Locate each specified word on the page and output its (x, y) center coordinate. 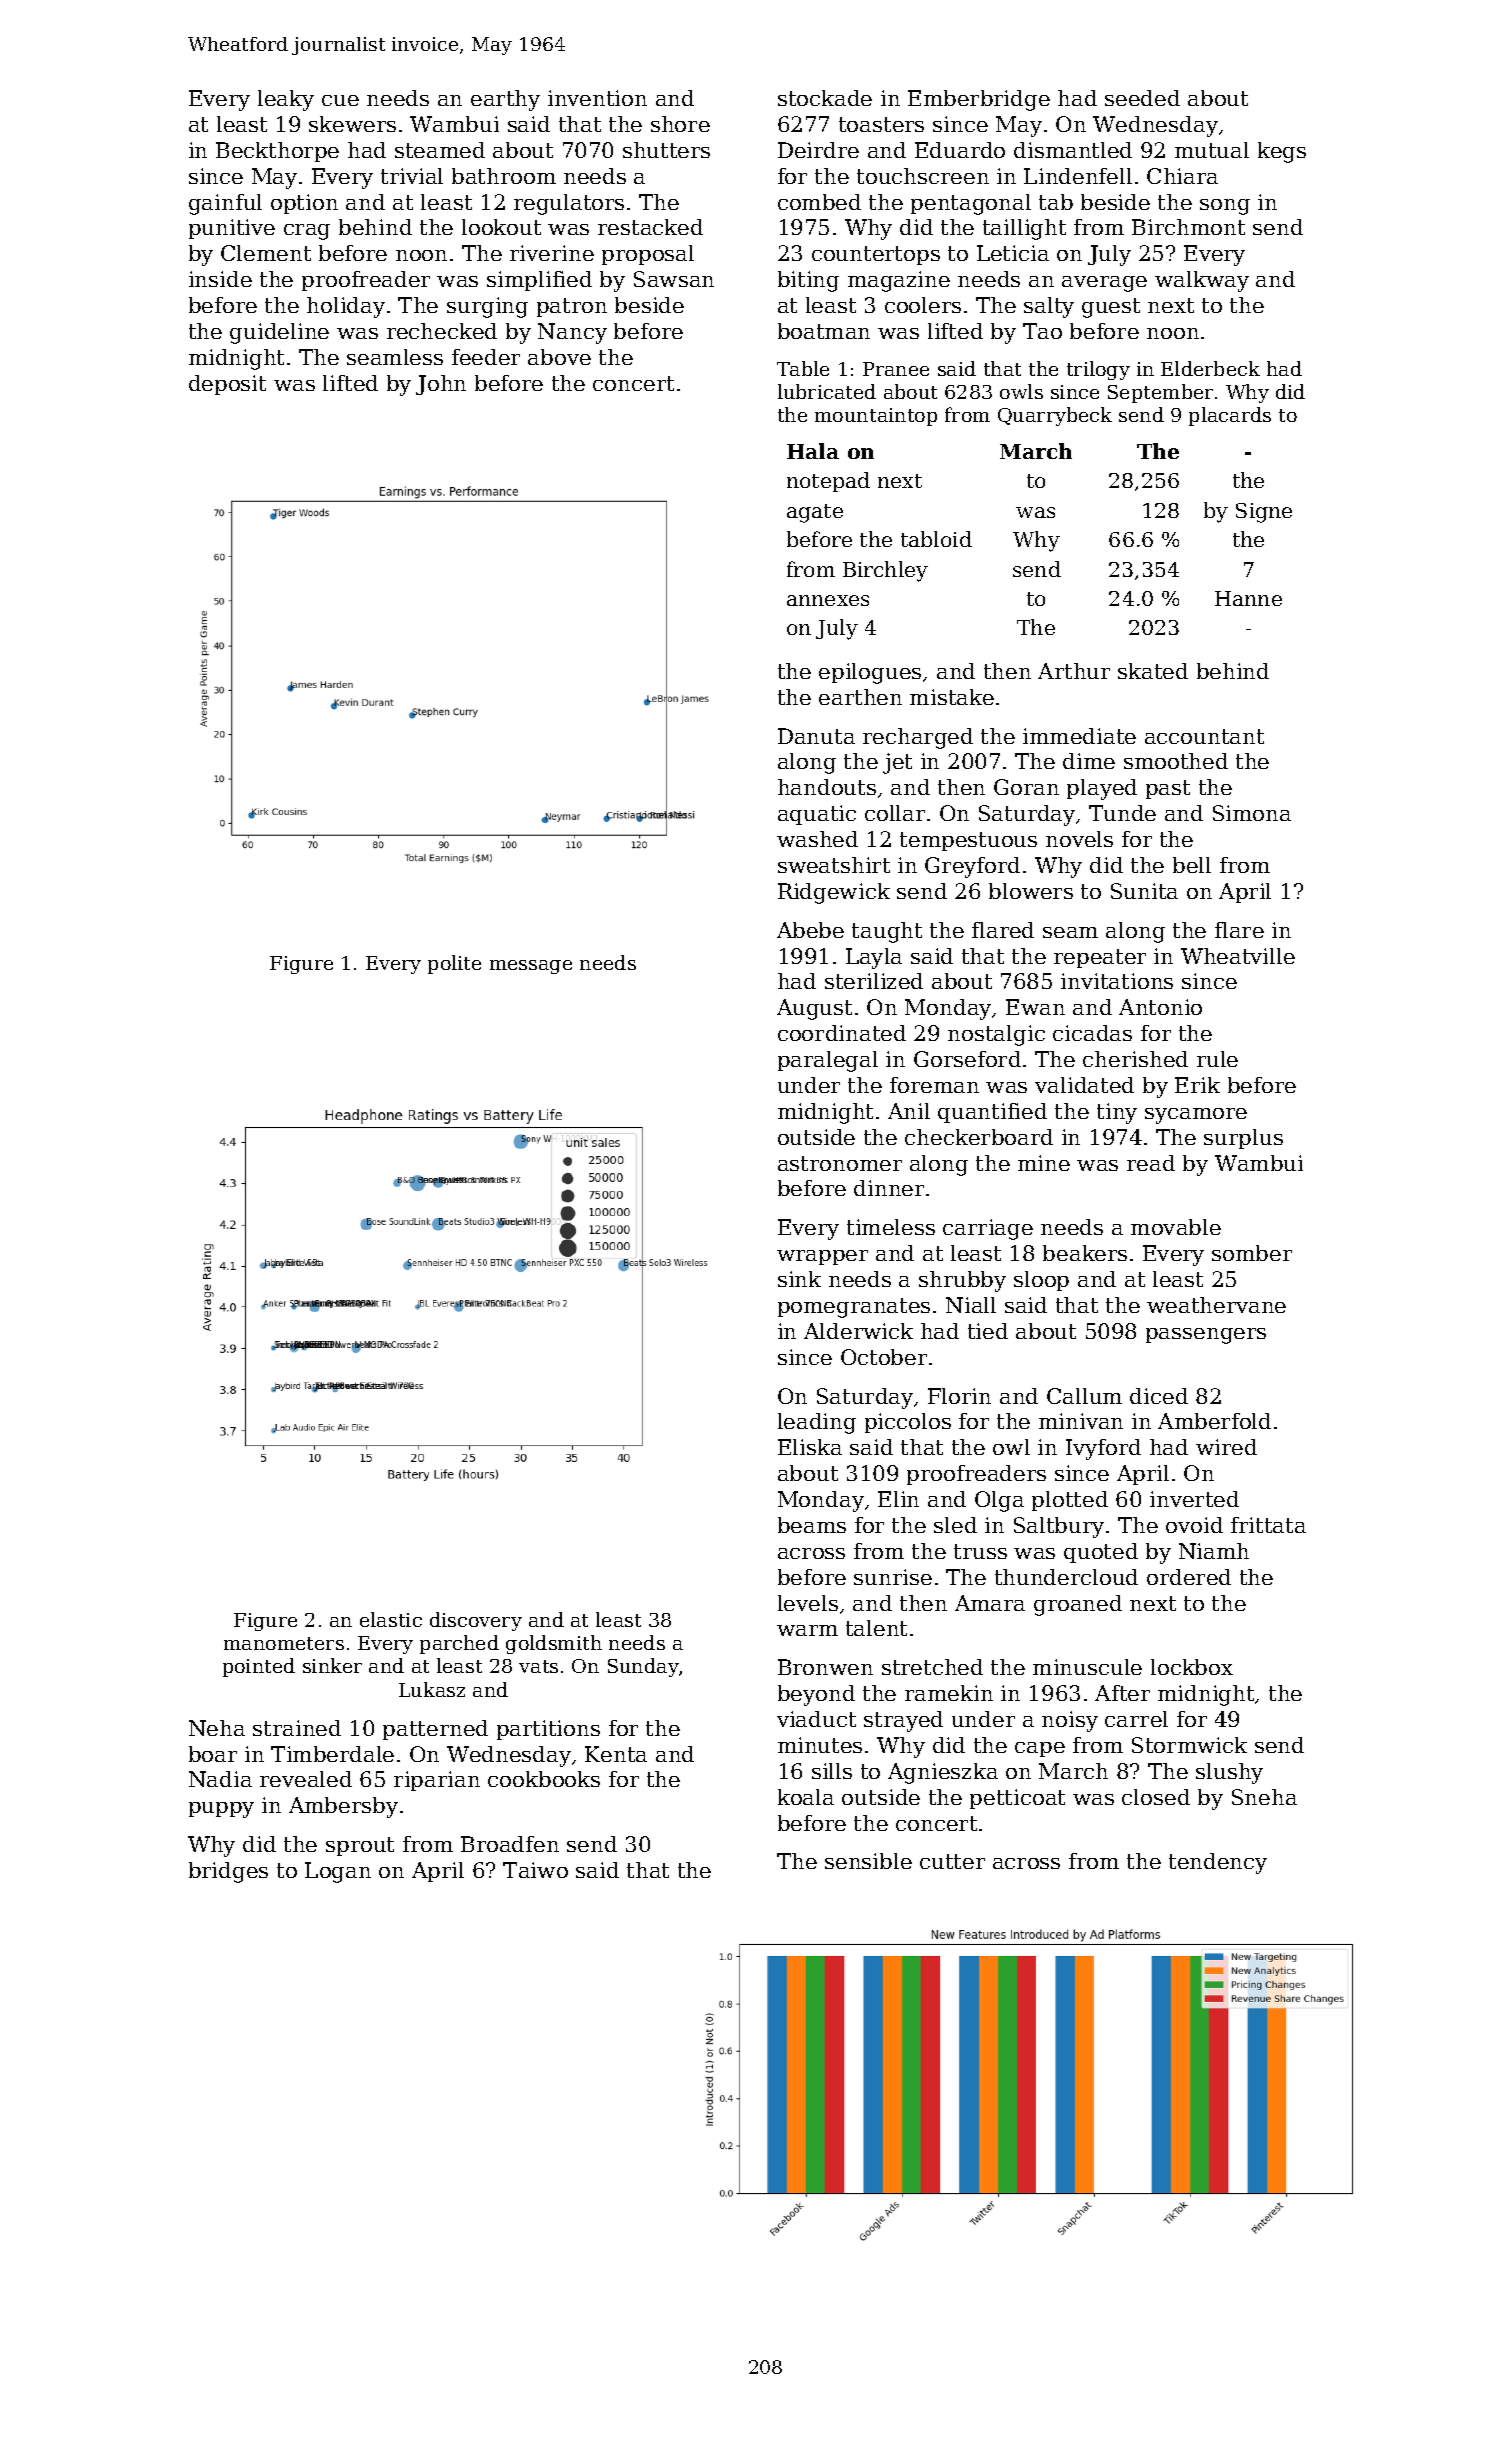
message (531, 967)
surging (487, 307)
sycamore (1196, 1116)
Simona (1252, 813)
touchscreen (923, 176)
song (1225, 207)
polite (454, 964)
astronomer (840, 1163)
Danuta (816, 736)
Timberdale (332, 1754)
